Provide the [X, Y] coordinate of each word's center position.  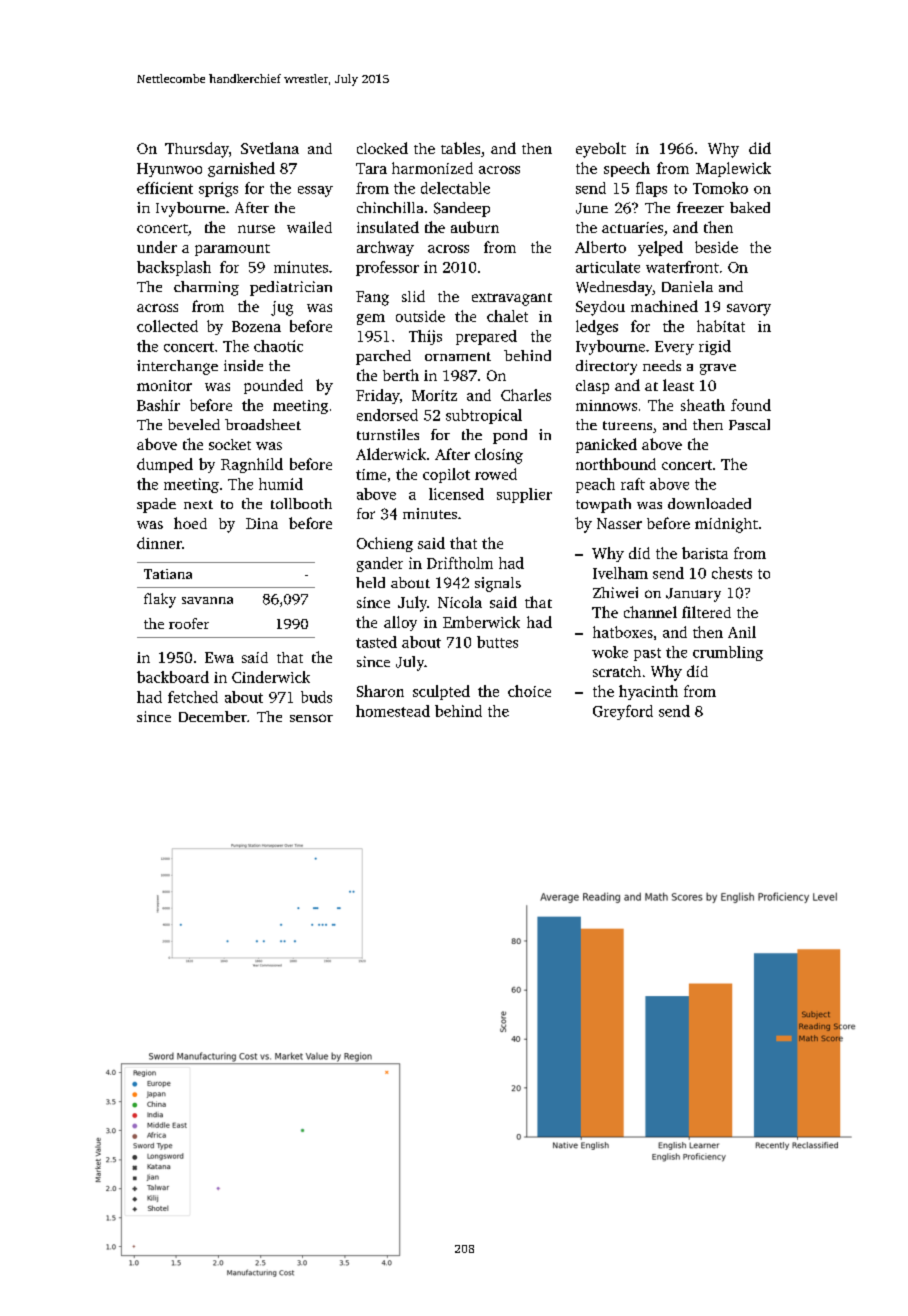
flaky [160, 600]
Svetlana [270, 148]
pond [510, 436]
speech [627, 169]
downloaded [709, 503]
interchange [177, 367]
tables [460, 148]
